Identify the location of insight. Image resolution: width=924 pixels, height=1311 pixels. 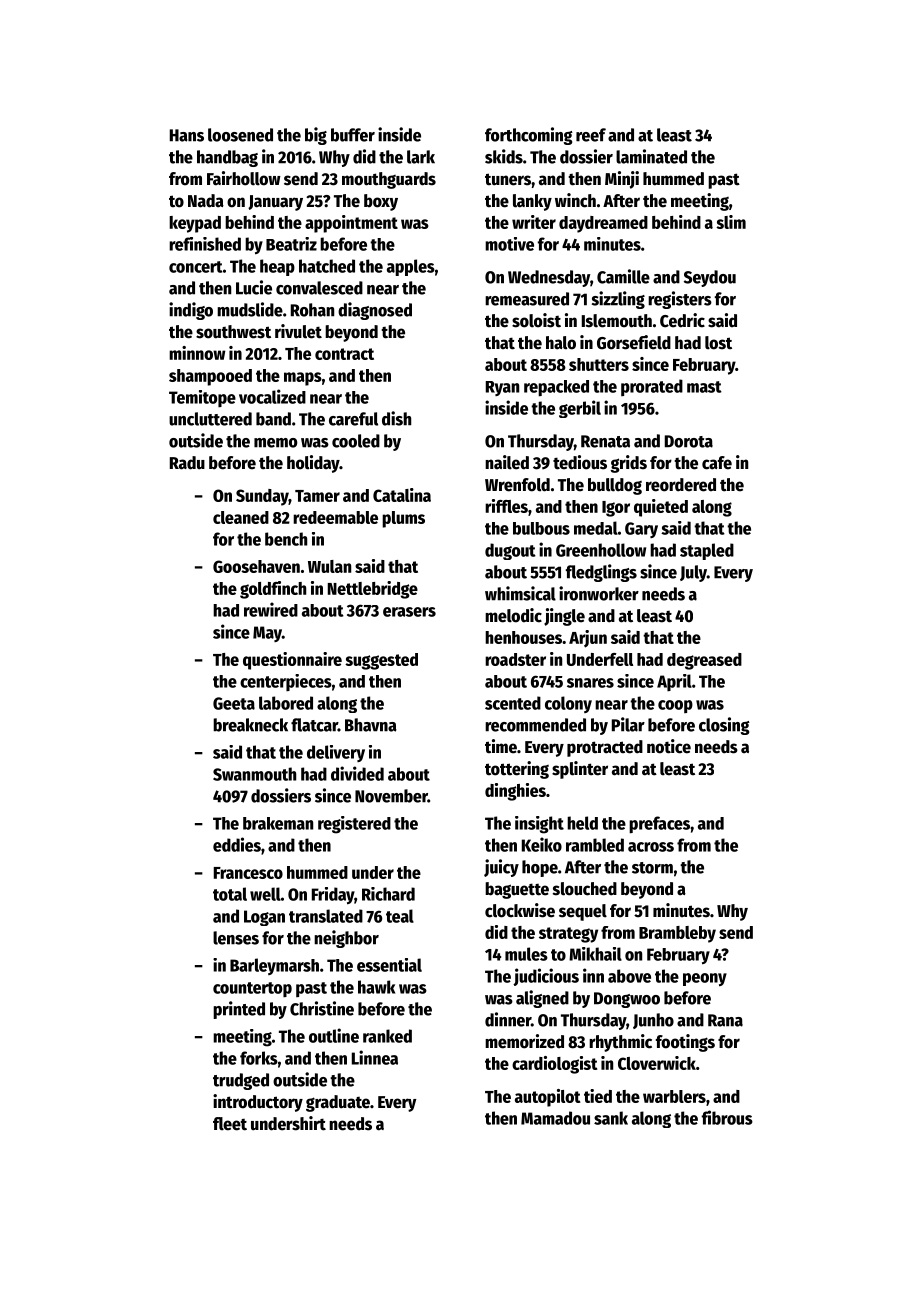
(539, 825).
